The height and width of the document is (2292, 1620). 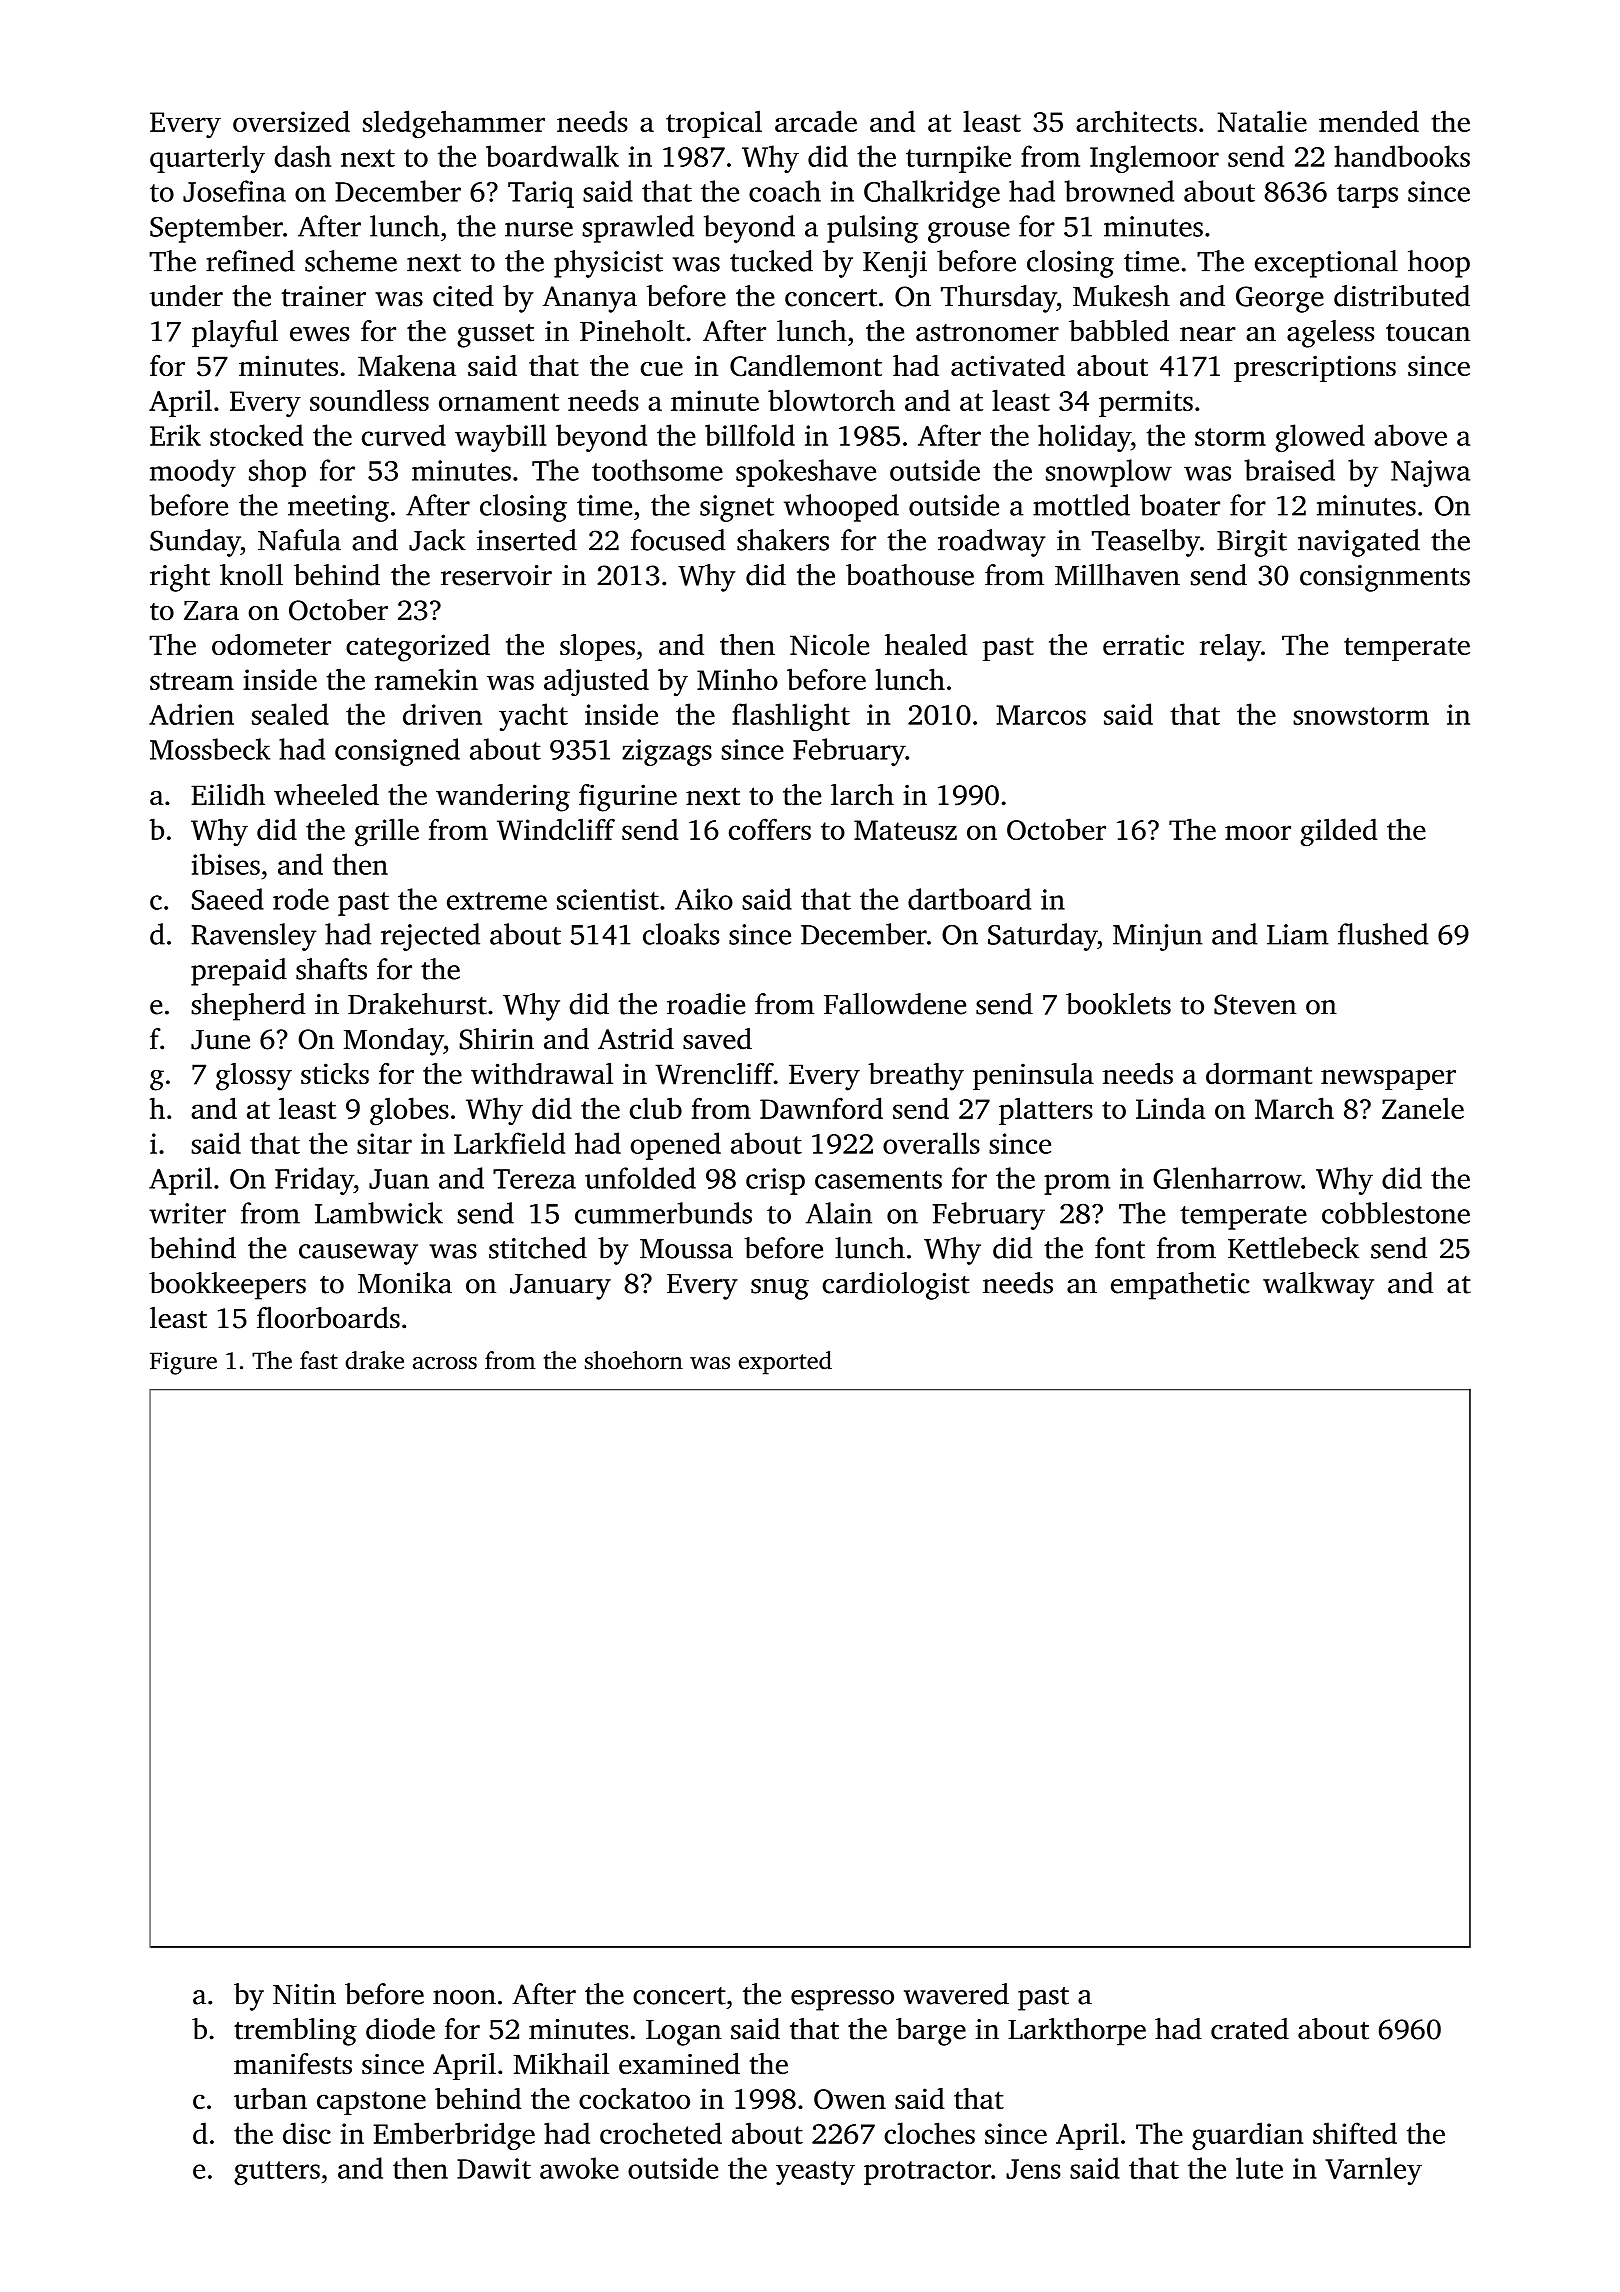 What do you see at coordinates (295, 2032) in the document?
I see `trembling` at bounding box center [295, 2032].
